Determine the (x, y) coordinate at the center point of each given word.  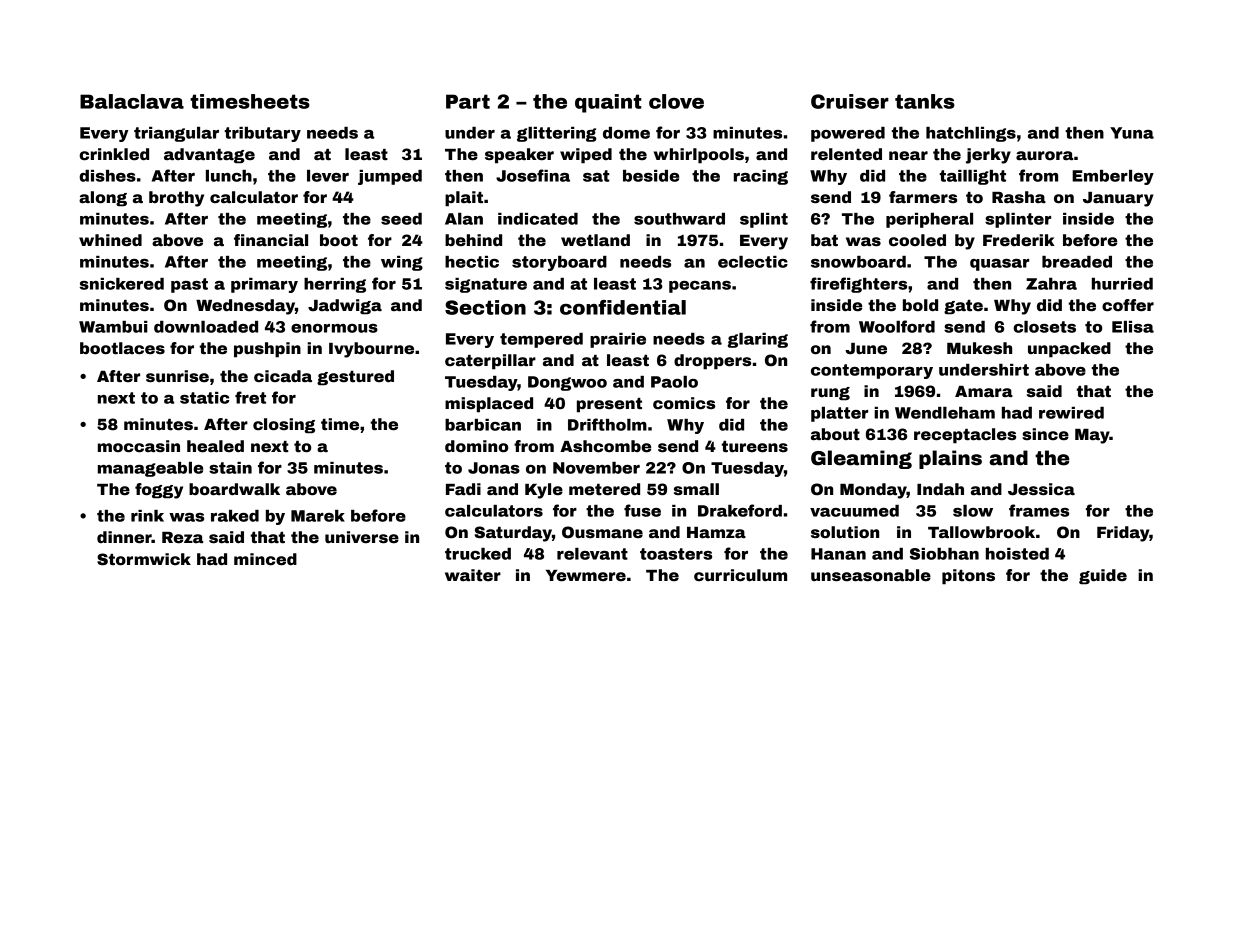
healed (215, 446)
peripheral (929, 220)
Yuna (1132, 133)
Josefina (533, 175)
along (103, 199)
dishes (107, 176)
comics (684, 403)
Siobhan (944, 554)
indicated (538, 219)
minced (265, 559)
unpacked (1069, 350)
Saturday (513, 534)
